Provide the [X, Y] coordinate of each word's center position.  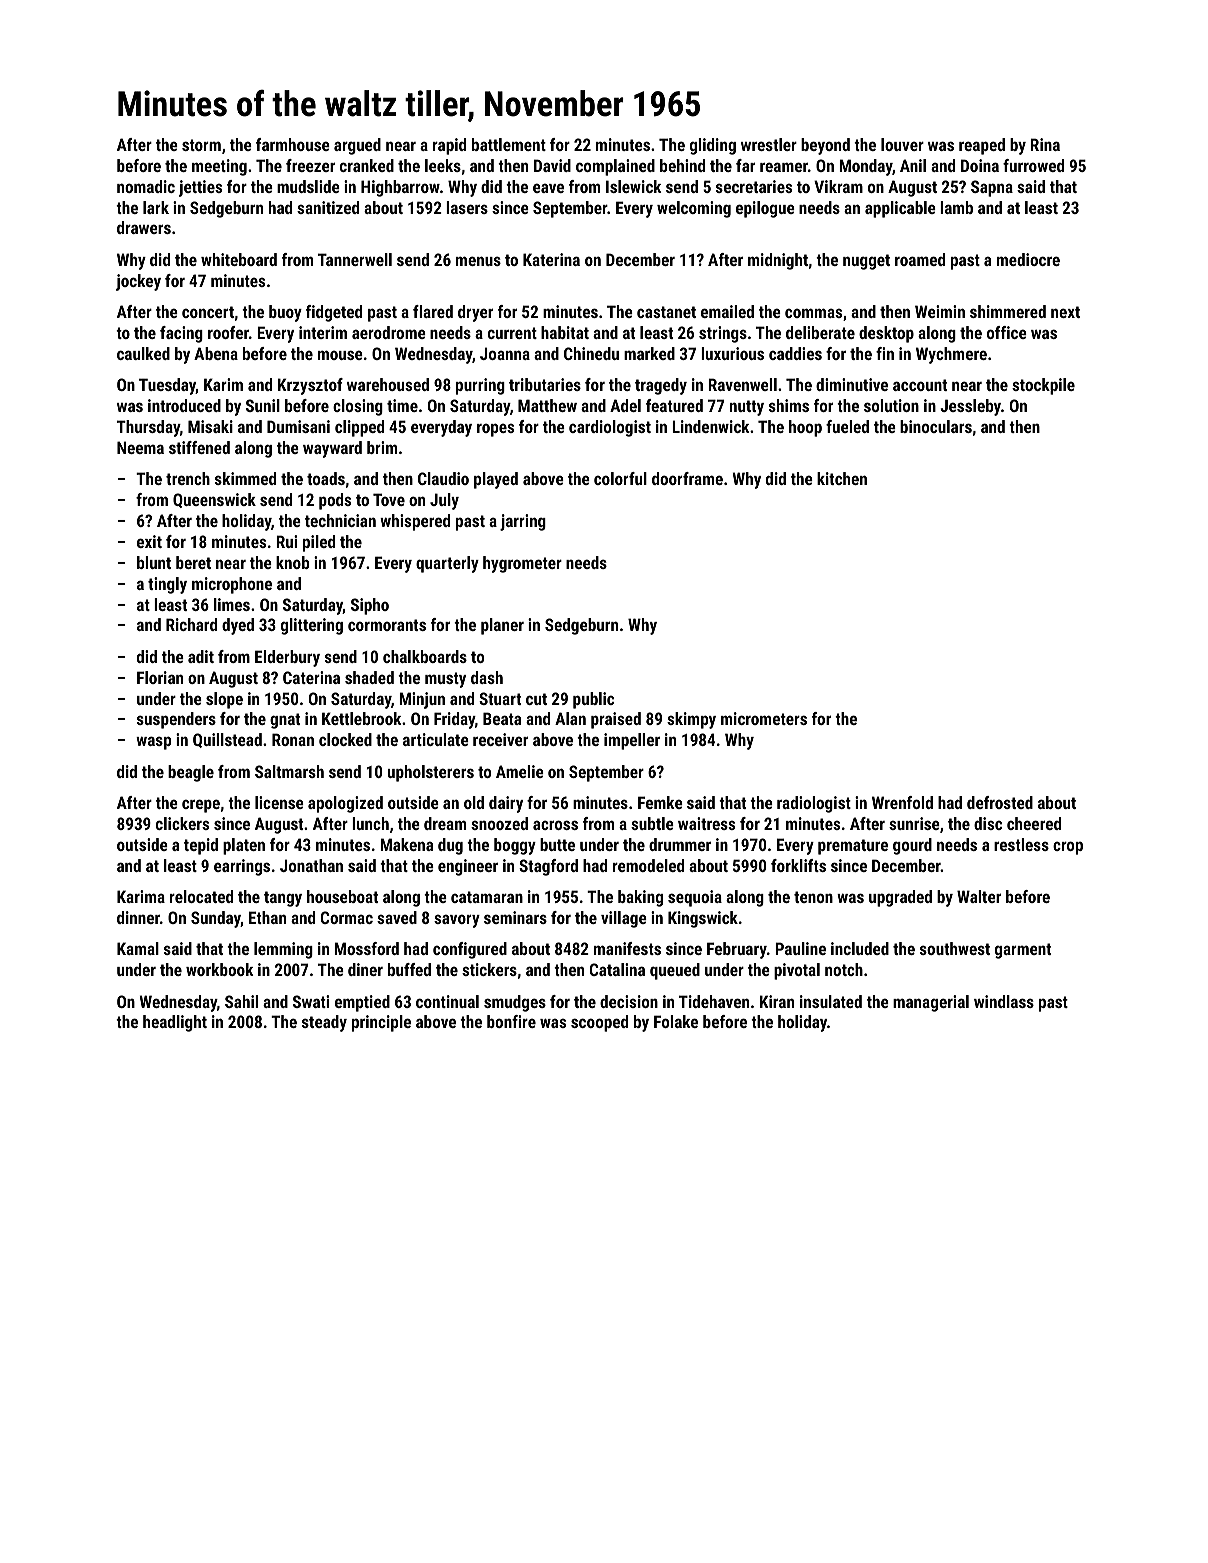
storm [201, 145]
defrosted [1000, 802]
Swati [311, 1001]
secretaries [754, 186]
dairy [506, 804]
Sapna [992, 188]
